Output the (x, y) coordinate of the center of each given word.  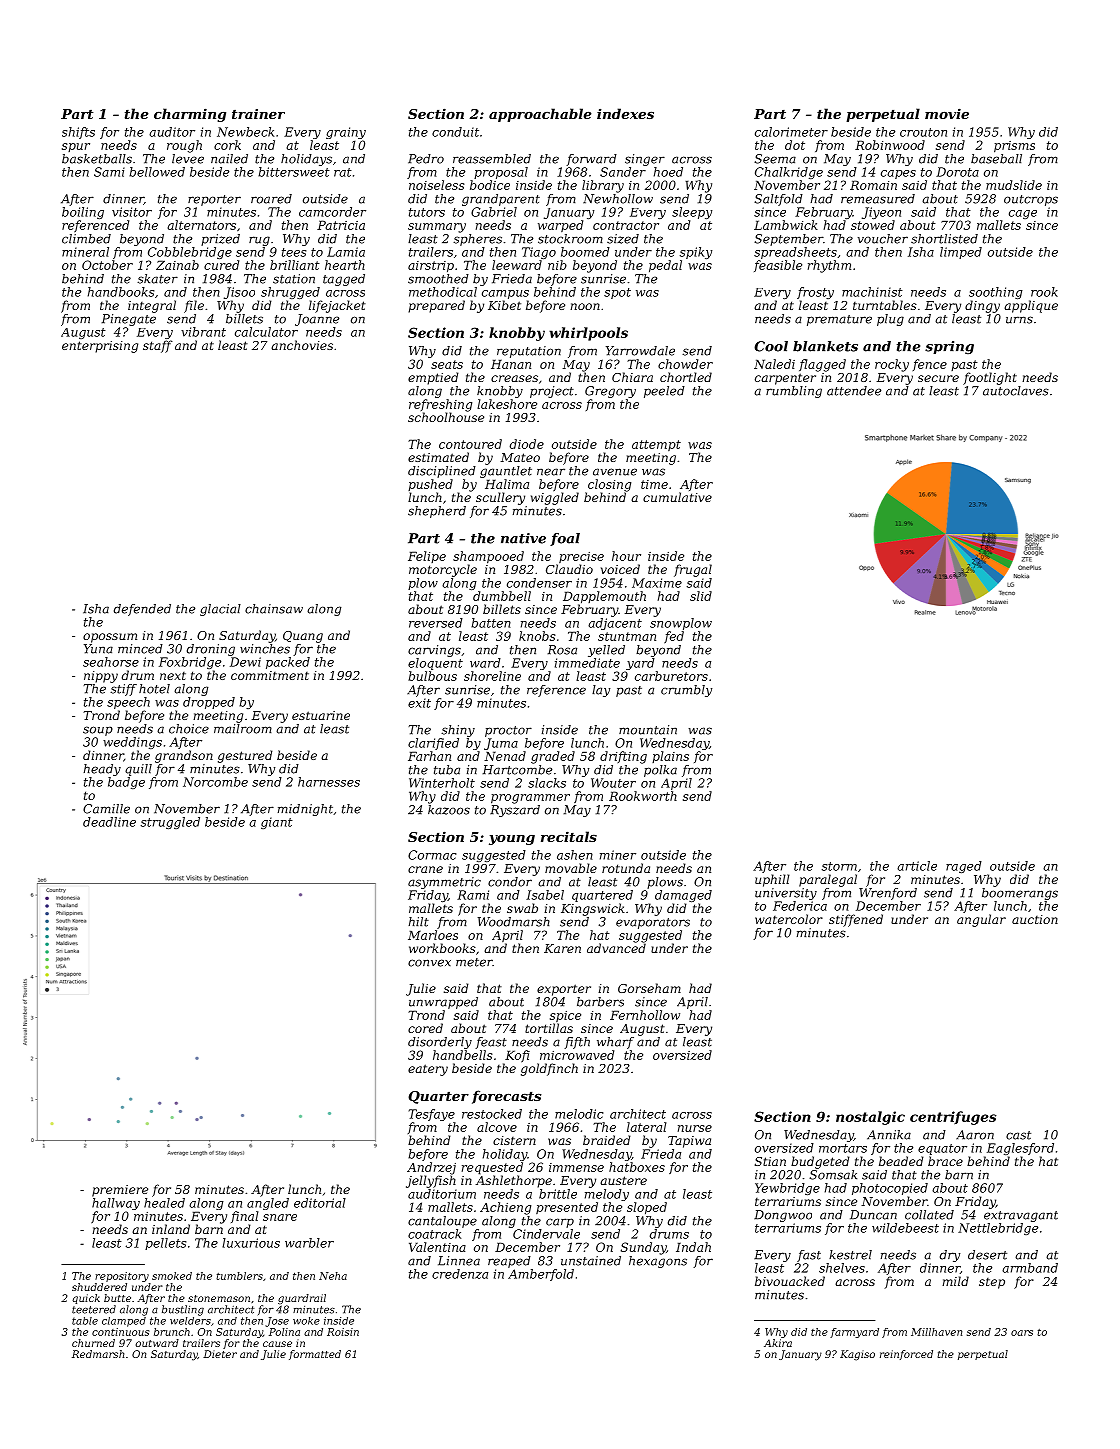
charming (190, 115)
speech (128, 703)
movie (947, 113)
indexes (625, 113)
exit (419, 703)
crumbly (686, 691)
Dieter (220, 1354)
